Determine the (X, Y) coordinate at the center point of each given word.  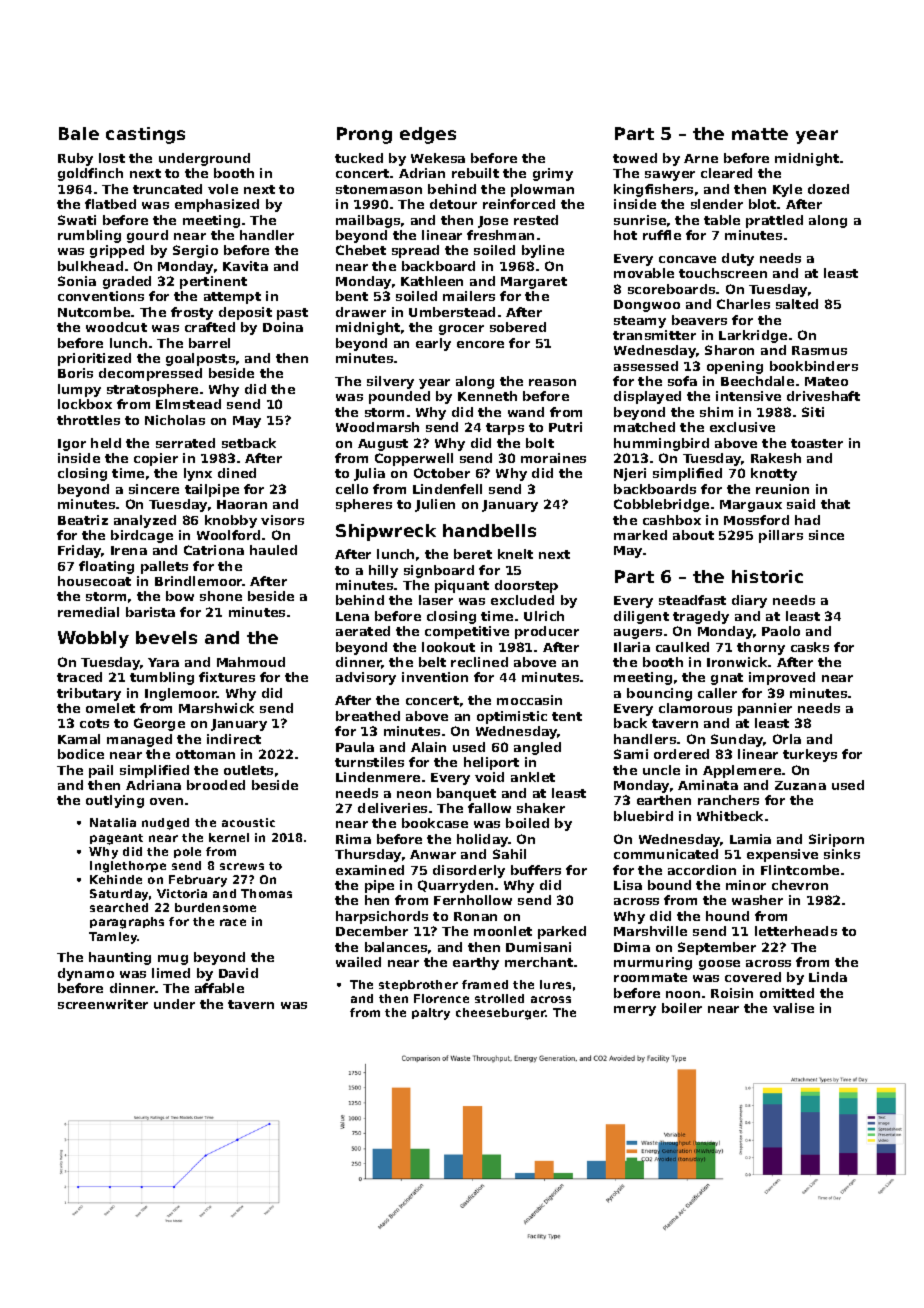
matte (760, 134)
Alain (428, 747)
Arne (701, 158)
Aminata (708, 785)
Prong (364, 135)
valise (793, 1008)
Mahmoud (251, 662)
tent (567, 716)
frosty (192, 313)
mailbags (368, 221)
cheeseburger (501, 1014)
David (238, 973)
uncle (661, 770)
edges (428, 135)
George (159, 724)
